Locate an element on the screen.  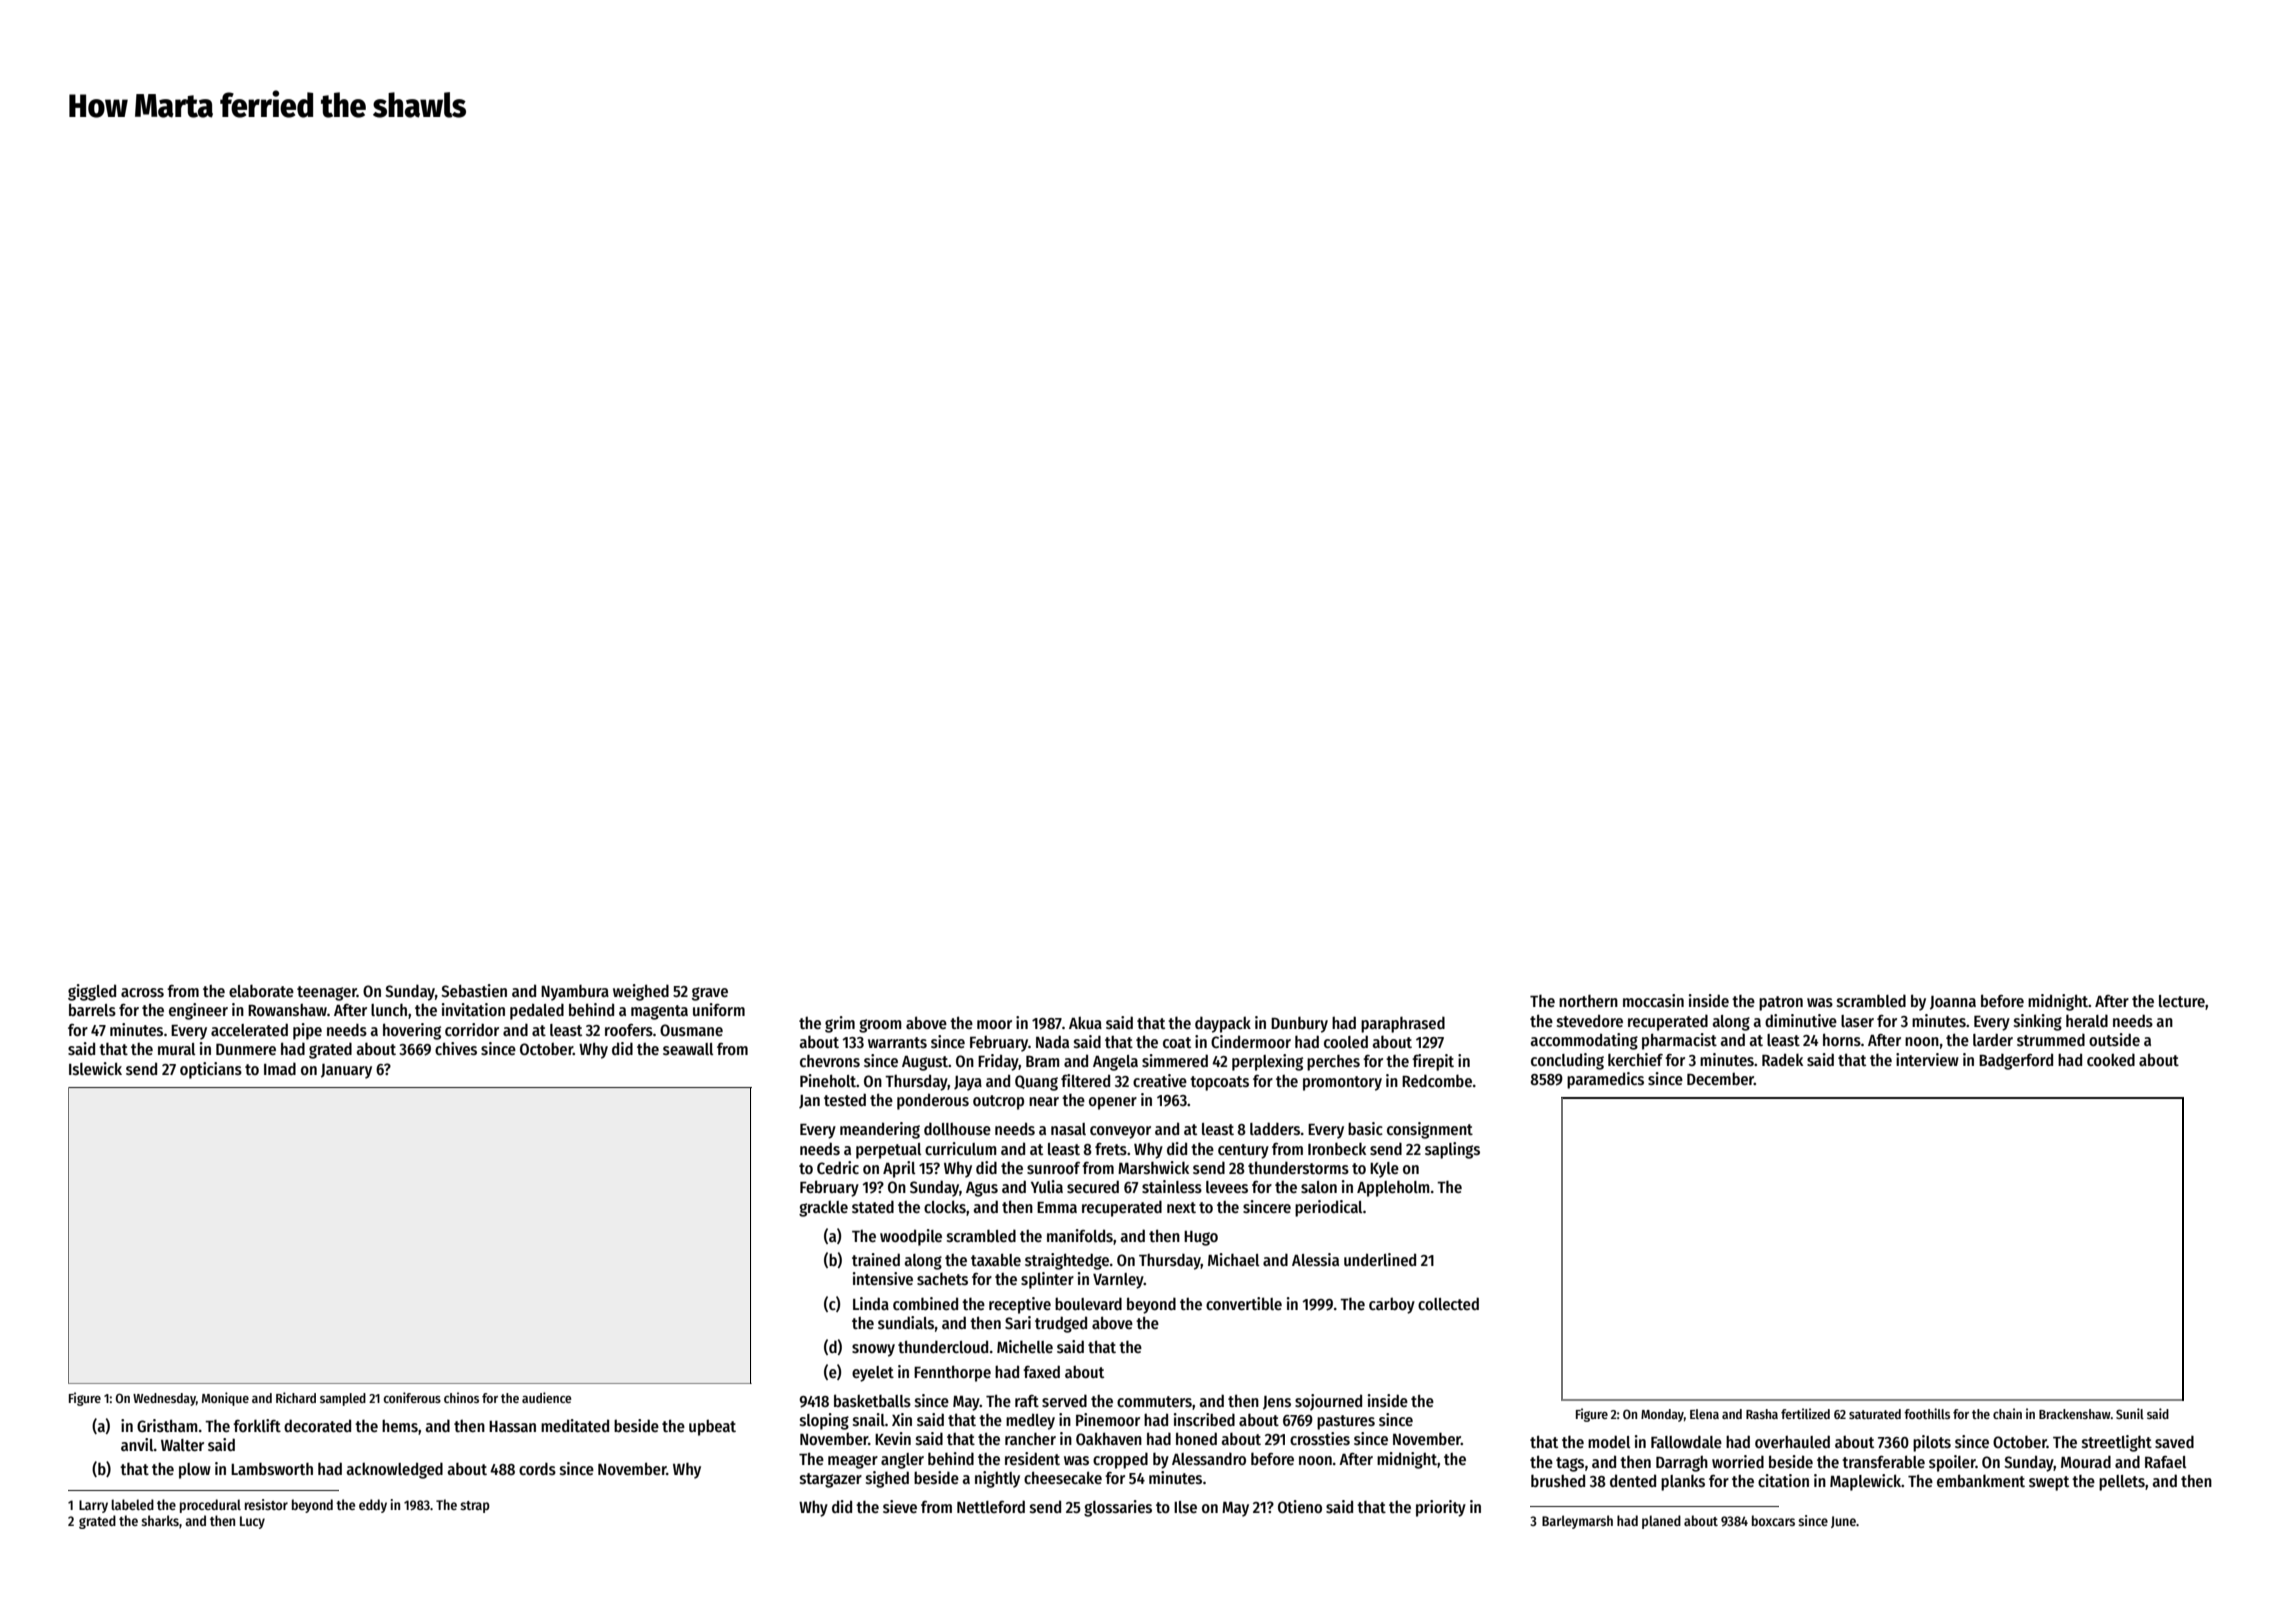
Cedric is located at coordinates (838, 1167).
